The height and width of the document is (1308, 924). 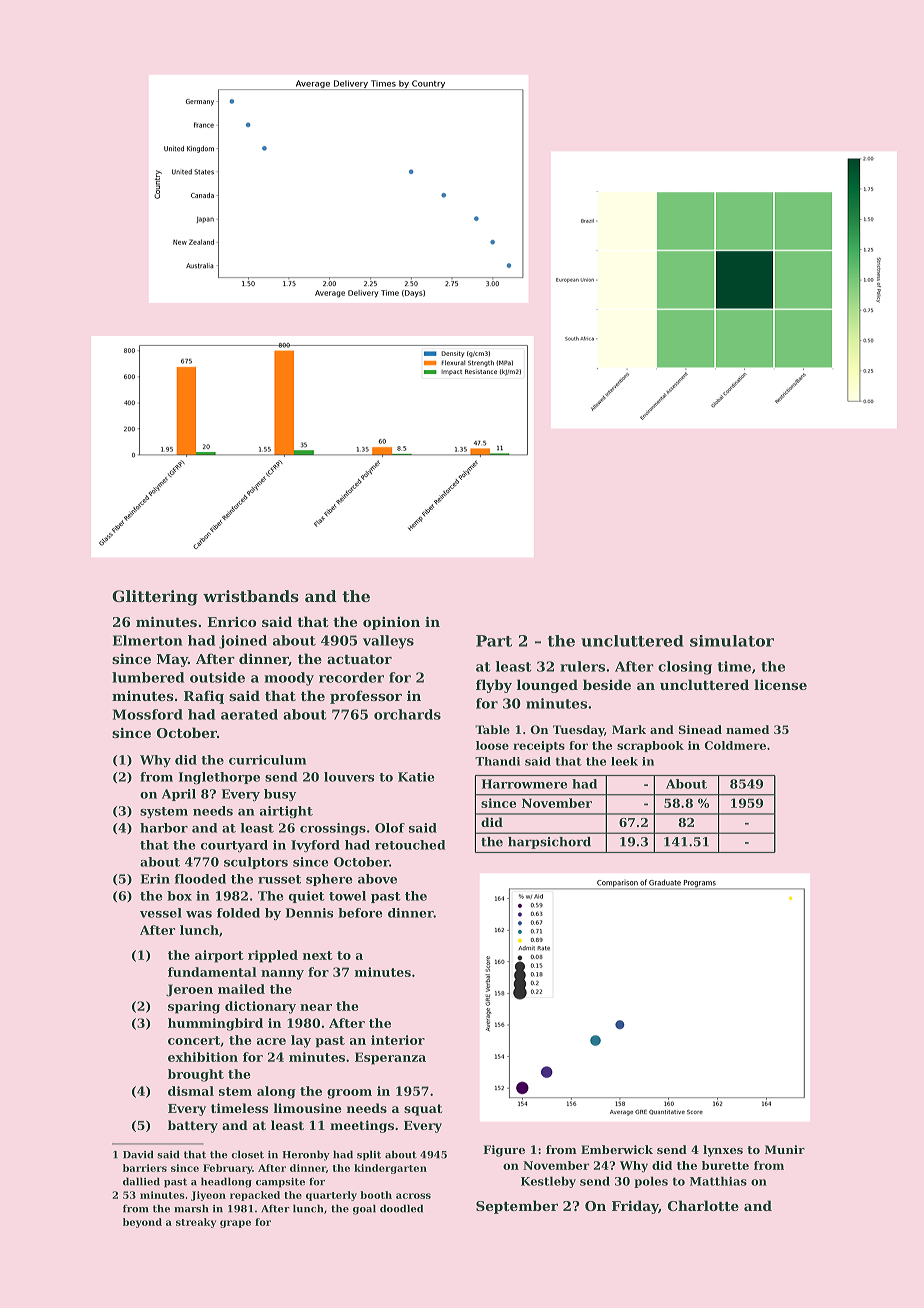 What do you see at coordinates (219, 956) in the document?
I see `airport` at bounding box center [219, 956].
